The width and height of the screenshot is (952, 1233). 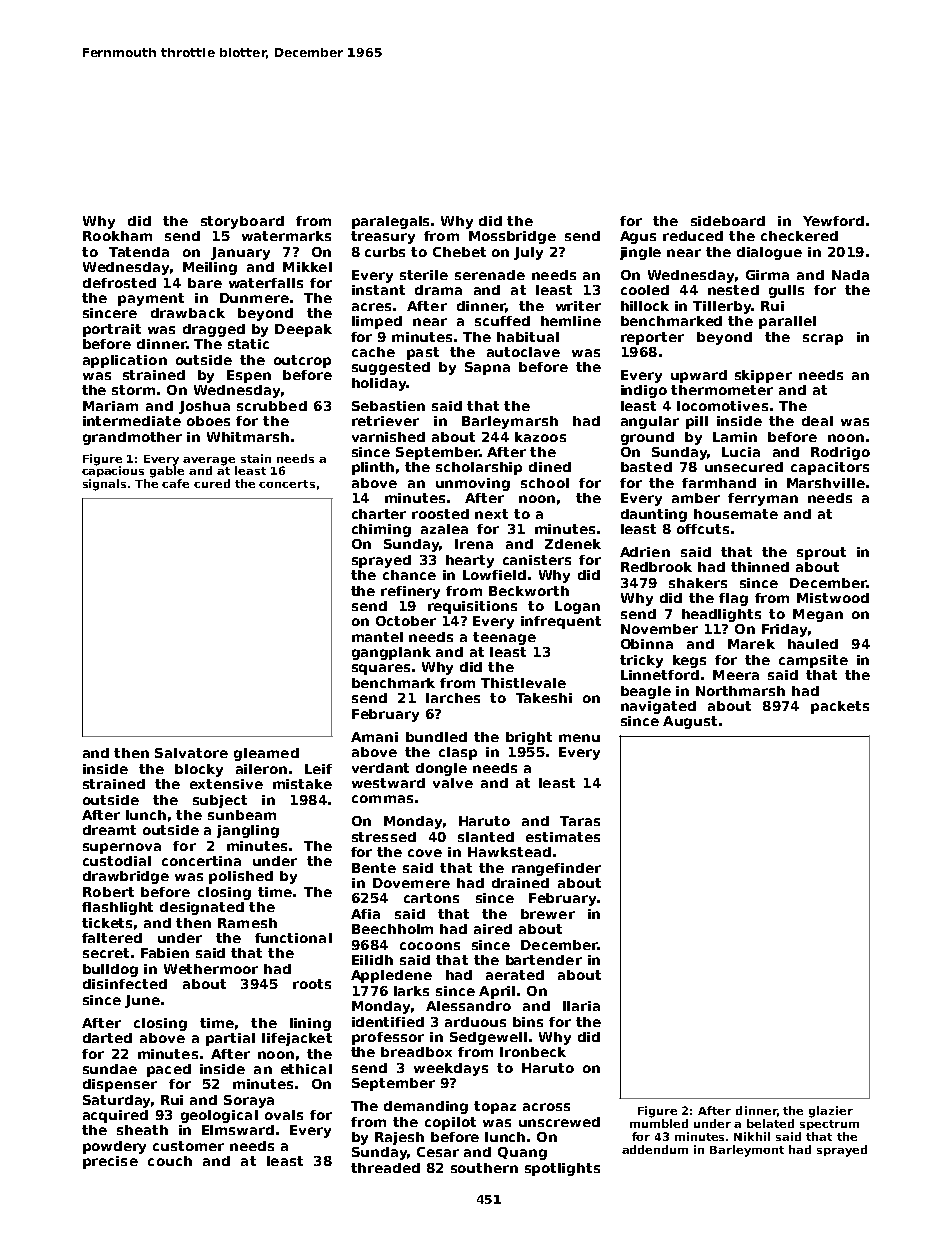 What do you see at coordinates (241, 877) in the screenshot?
I see `polished` at bounding box center [241, 877].
